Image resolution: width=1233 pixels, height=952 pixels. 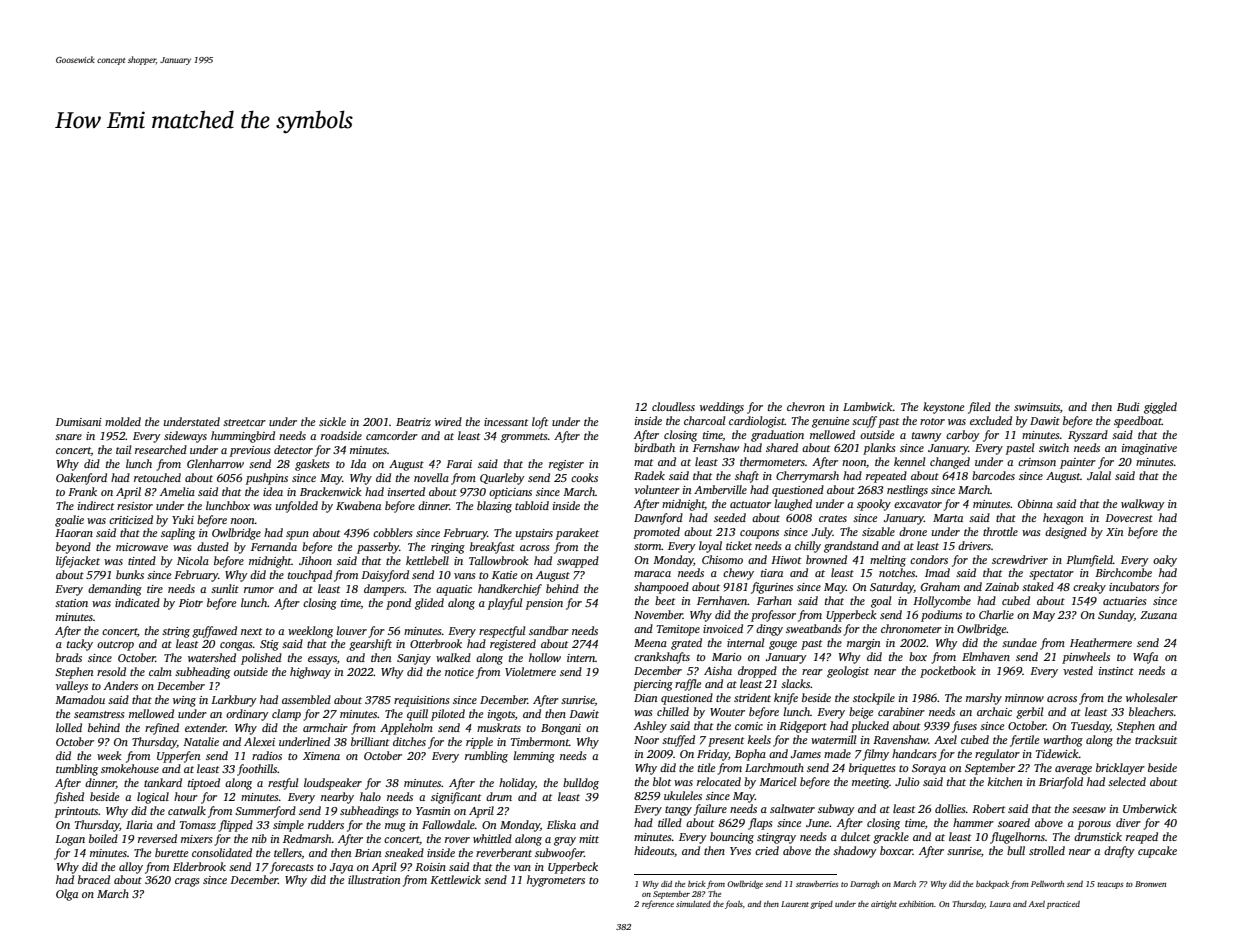 What do you see at coordinates (115, 590) in the image?
I see `demanding` at bounding box center [115, 590].
